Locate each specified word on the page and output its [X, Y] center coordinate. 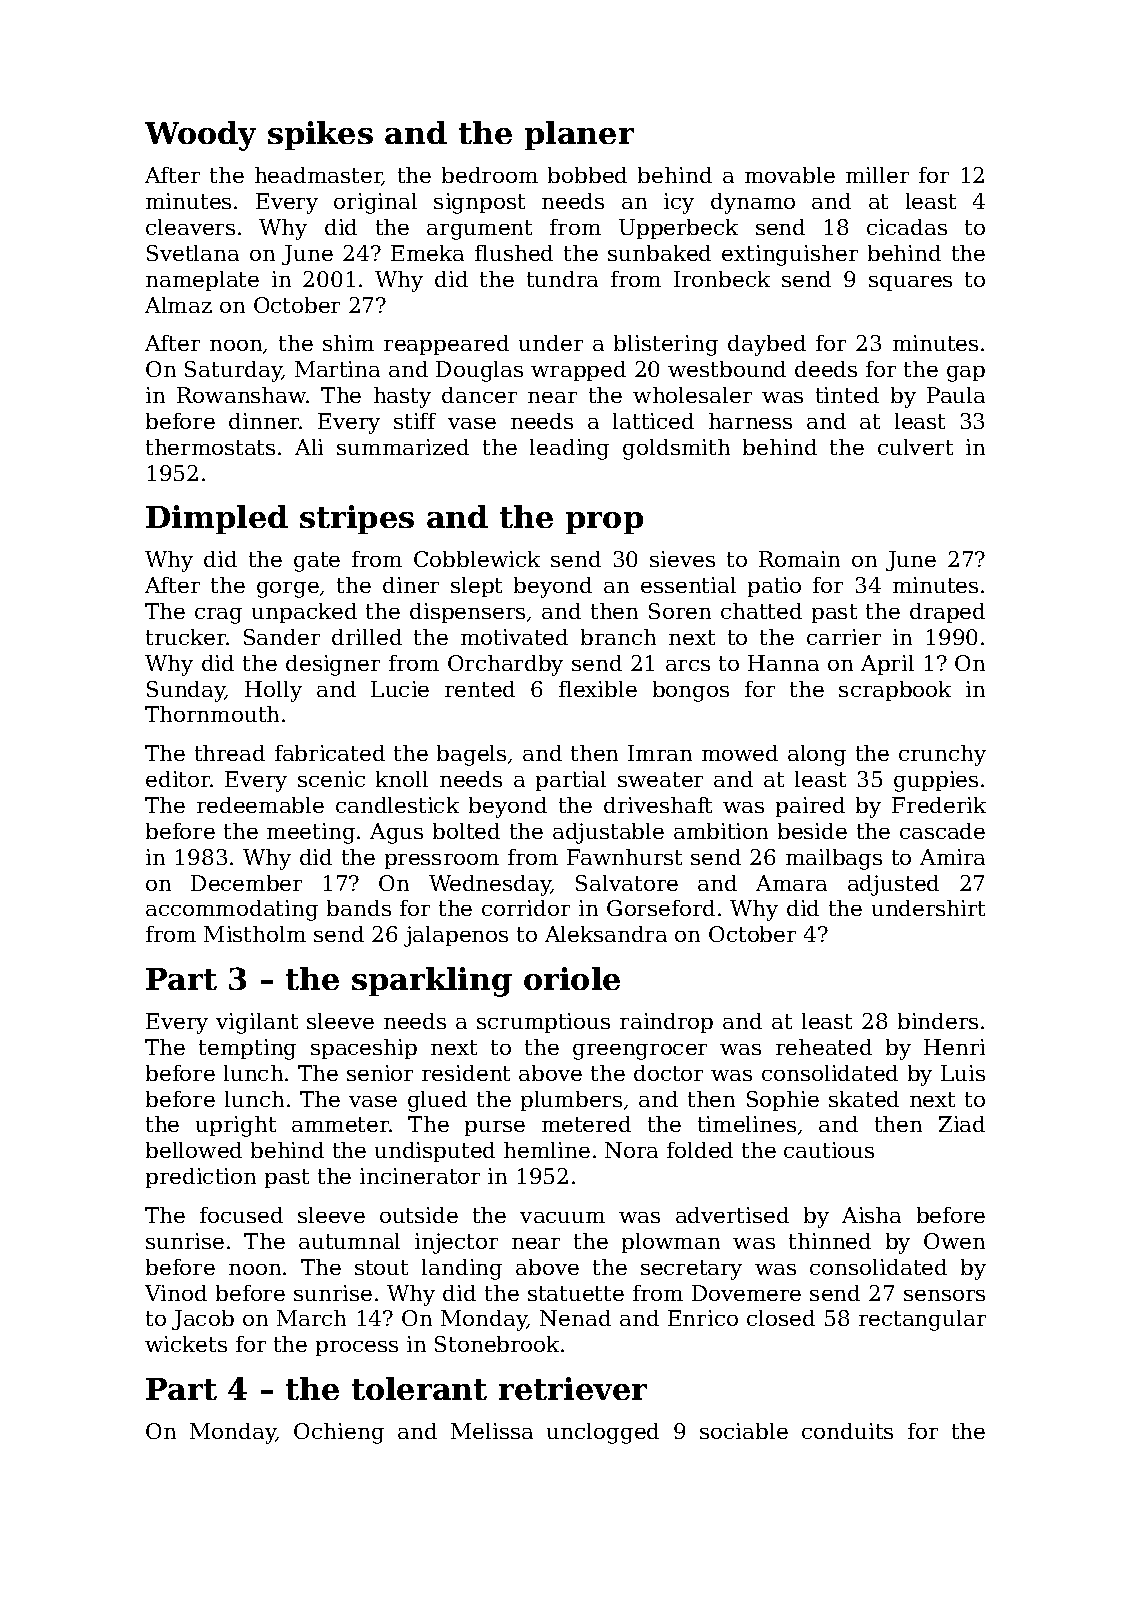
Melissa [492, 1431]
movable [790, 175]
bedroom [490, 175]
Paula [956, 395]
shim [348, 343]
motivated [514, 637]
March [311, 1318]
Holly [273, 691]
